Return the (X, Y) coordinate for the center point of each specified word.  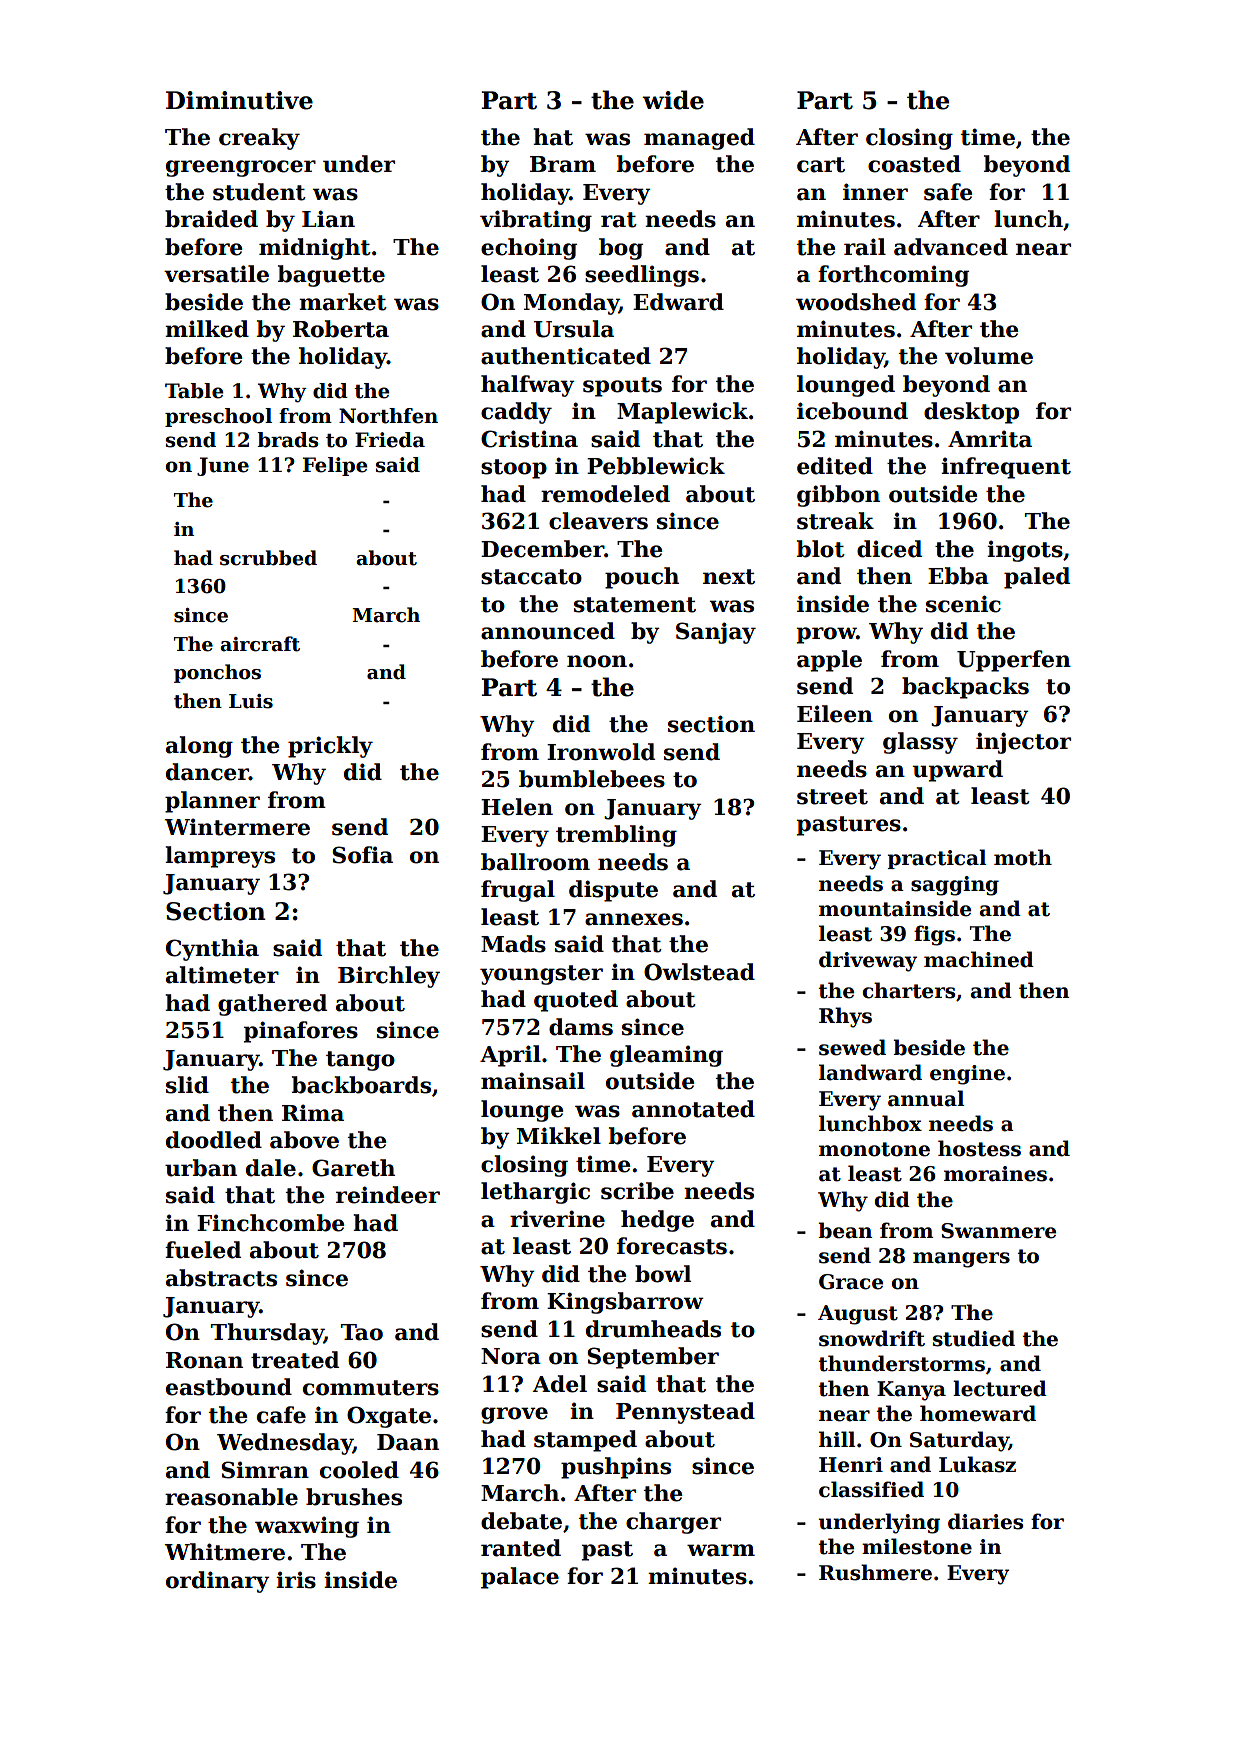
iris (296, 1580)
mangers (961, 1260)
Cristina (529, 439)
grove (514, 1415)
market (343, 302)
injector (1023, 743)
